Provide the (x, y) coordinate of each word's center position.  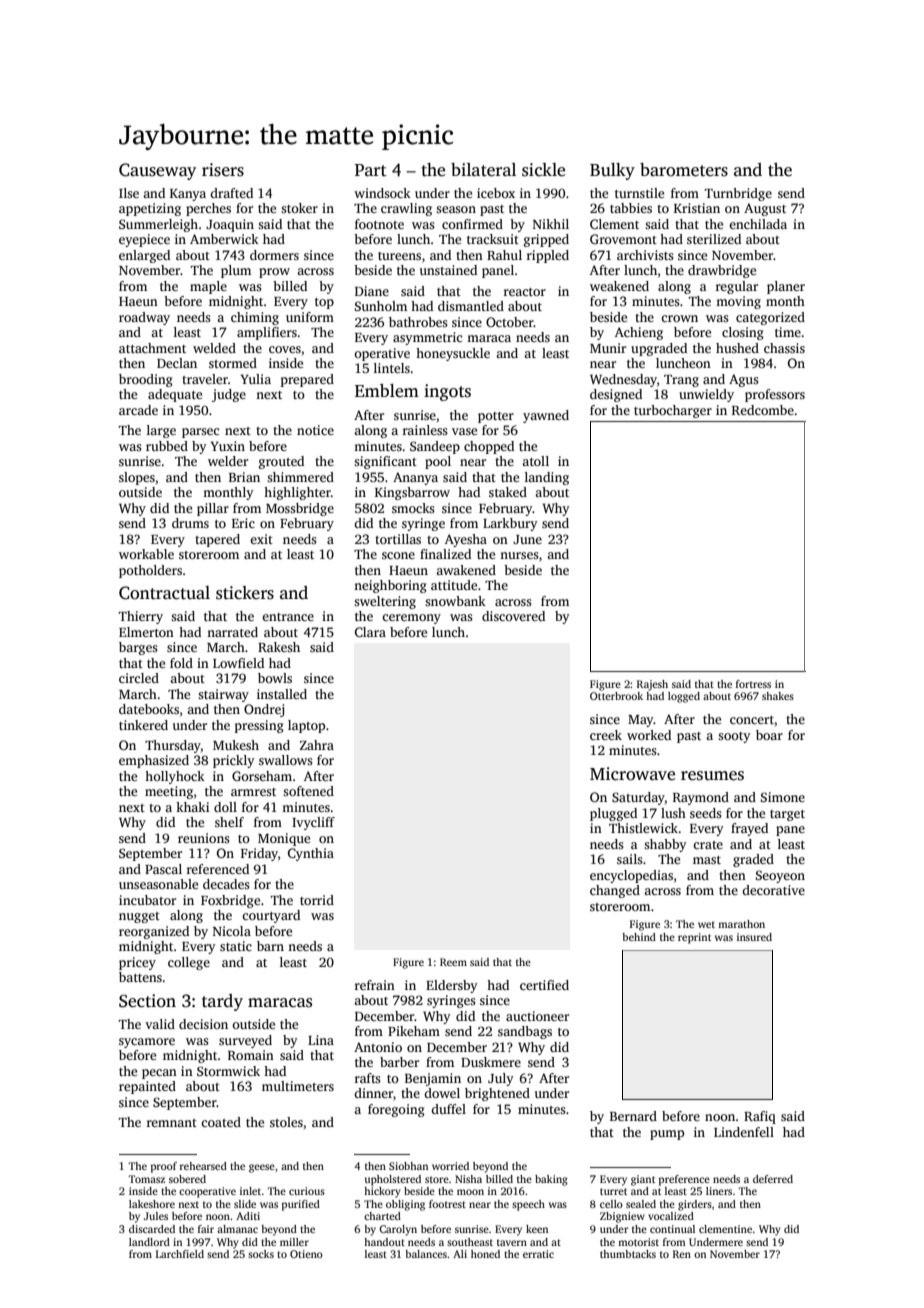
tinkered (143, 725)
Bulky (612, 171)
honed (485, 1254)
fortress (753, 684)
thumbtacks (628, 1254)
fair (206, 1229)
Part (370, 170)
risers (223, 170)
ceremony (411, 619)
